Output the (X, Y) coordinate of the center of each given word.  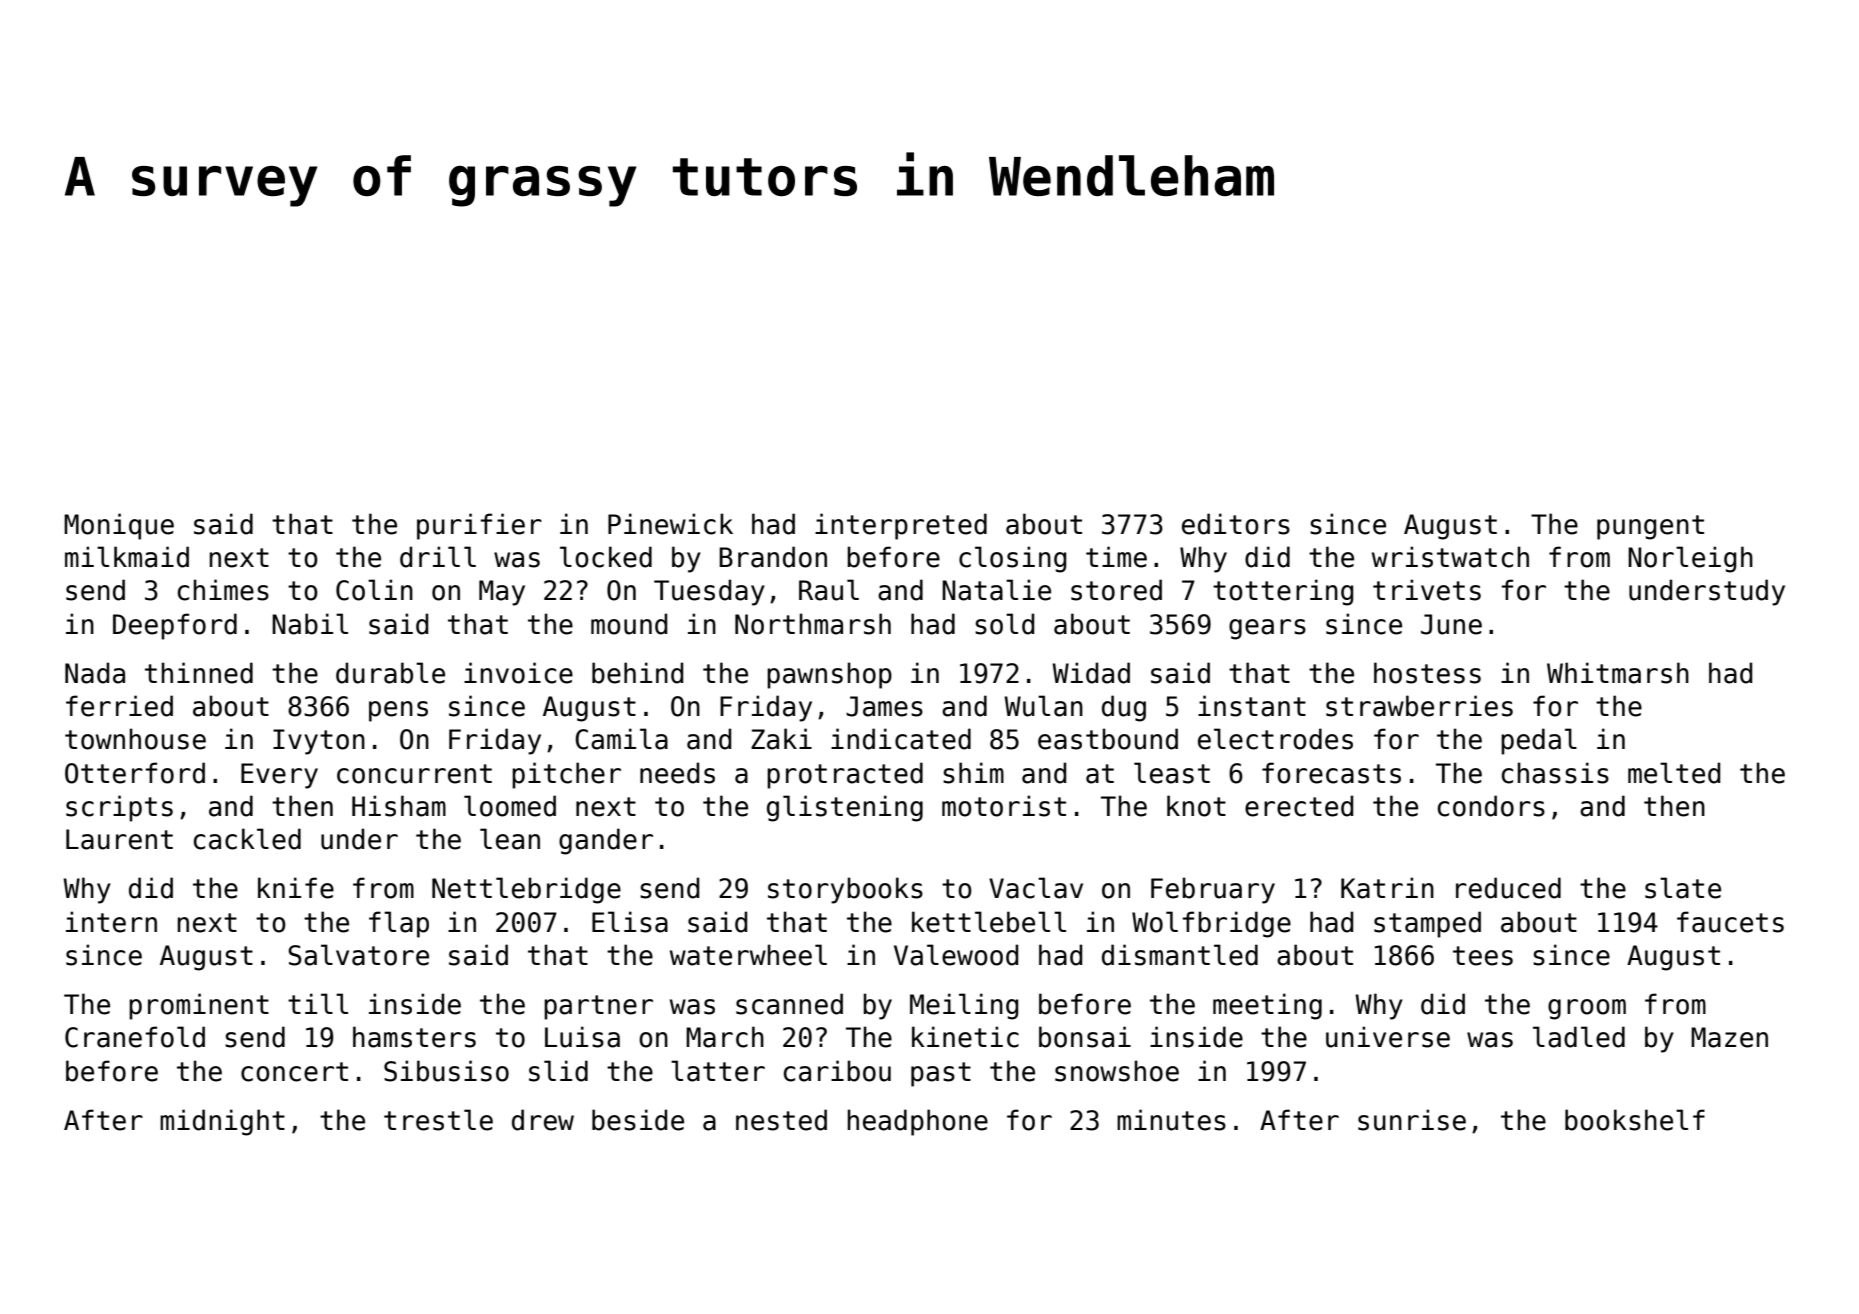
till (318, 1003)
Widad (1091, 673)
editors (1236, 524)
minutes (1171, 1120)
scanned (789, 1004)
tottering (1283, 592)
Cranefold (135, 1037)
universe (1388, 1037)
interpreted (901, 526)
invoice (518, 673)
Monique (119, 526)
